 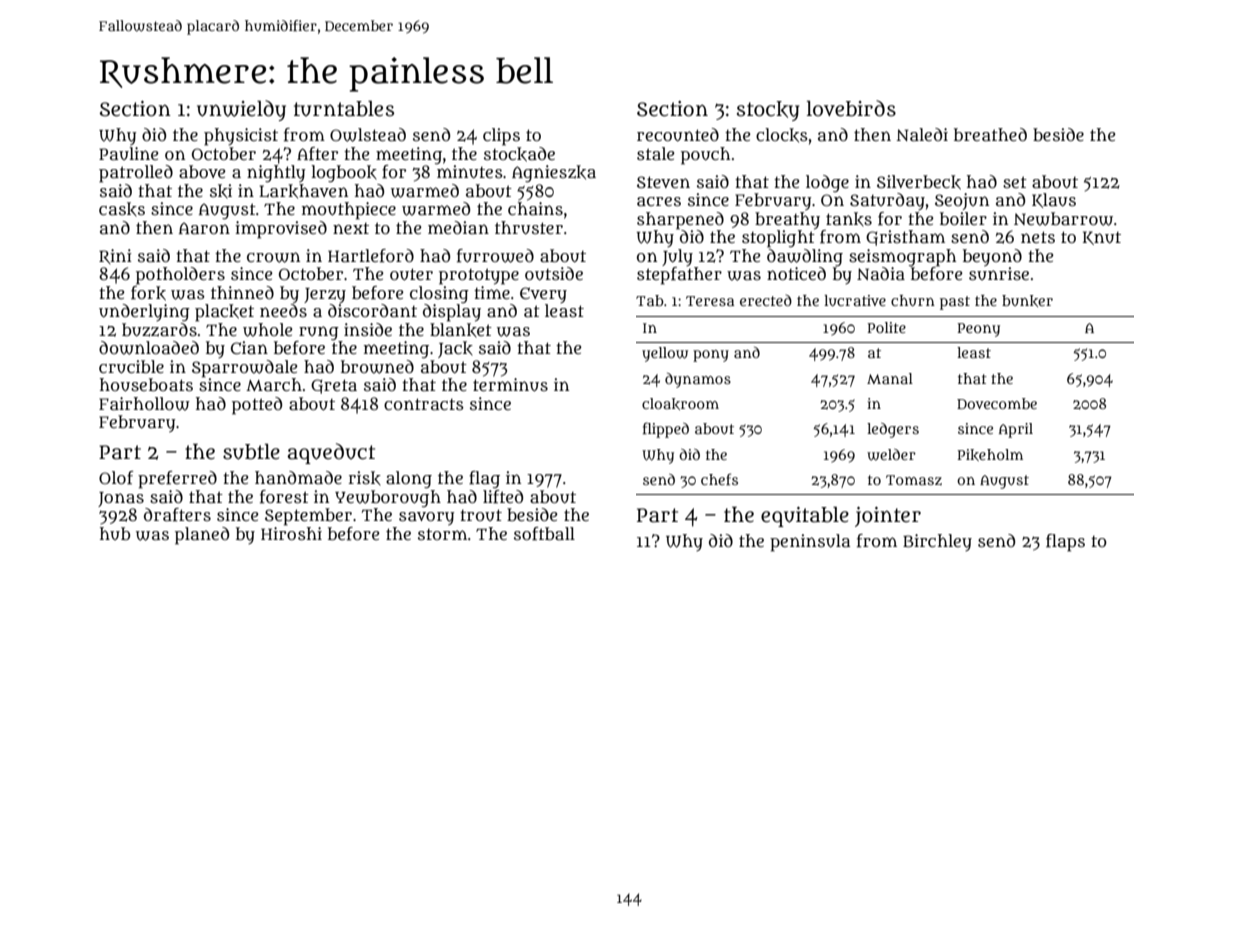 What do you see at coordinates (122, 209) in the screenshot?
I see `casks` at bounding box center [122, 209].
